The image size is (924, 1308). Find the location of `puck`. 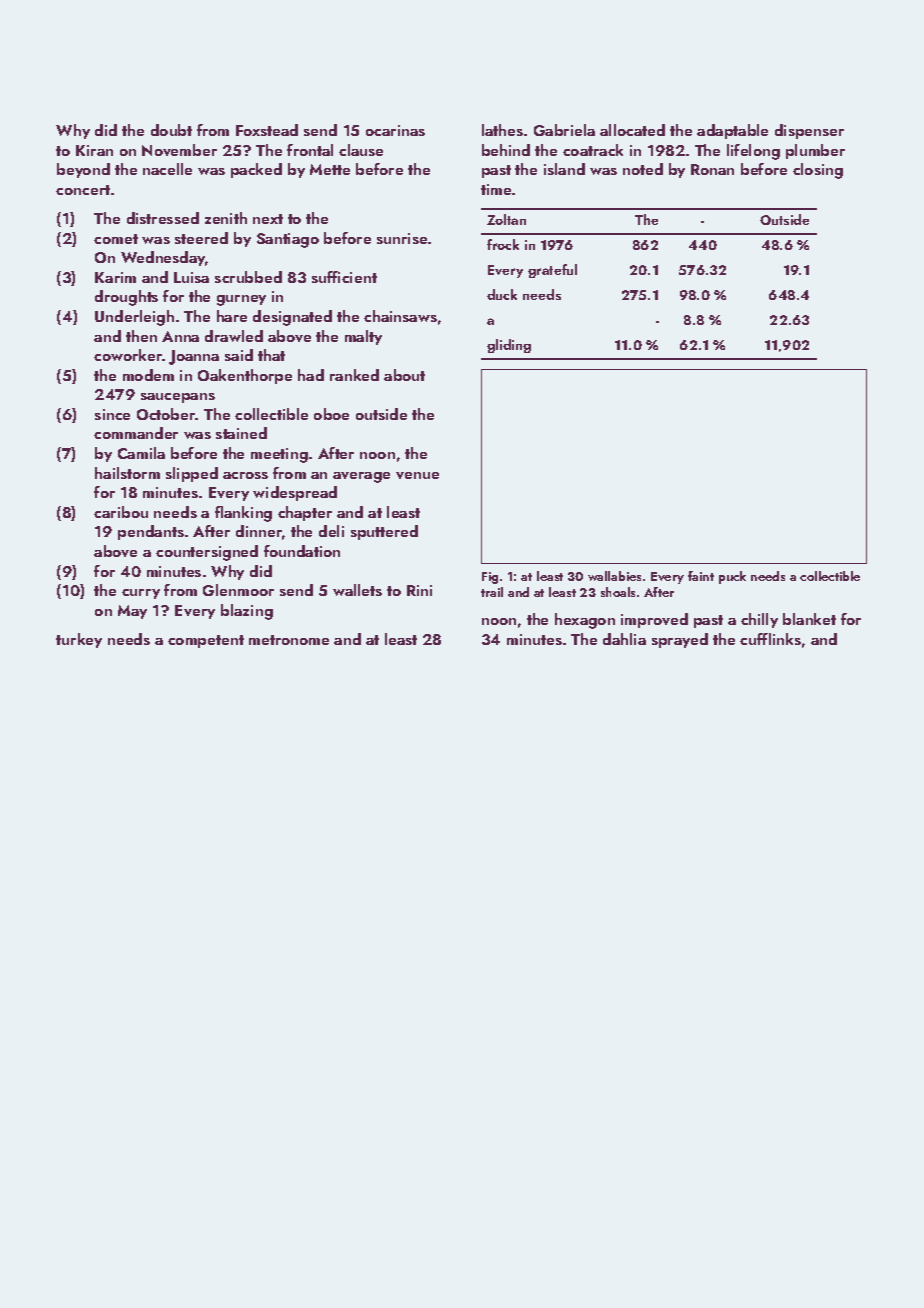

puck is located at coordinates (732, 577).
